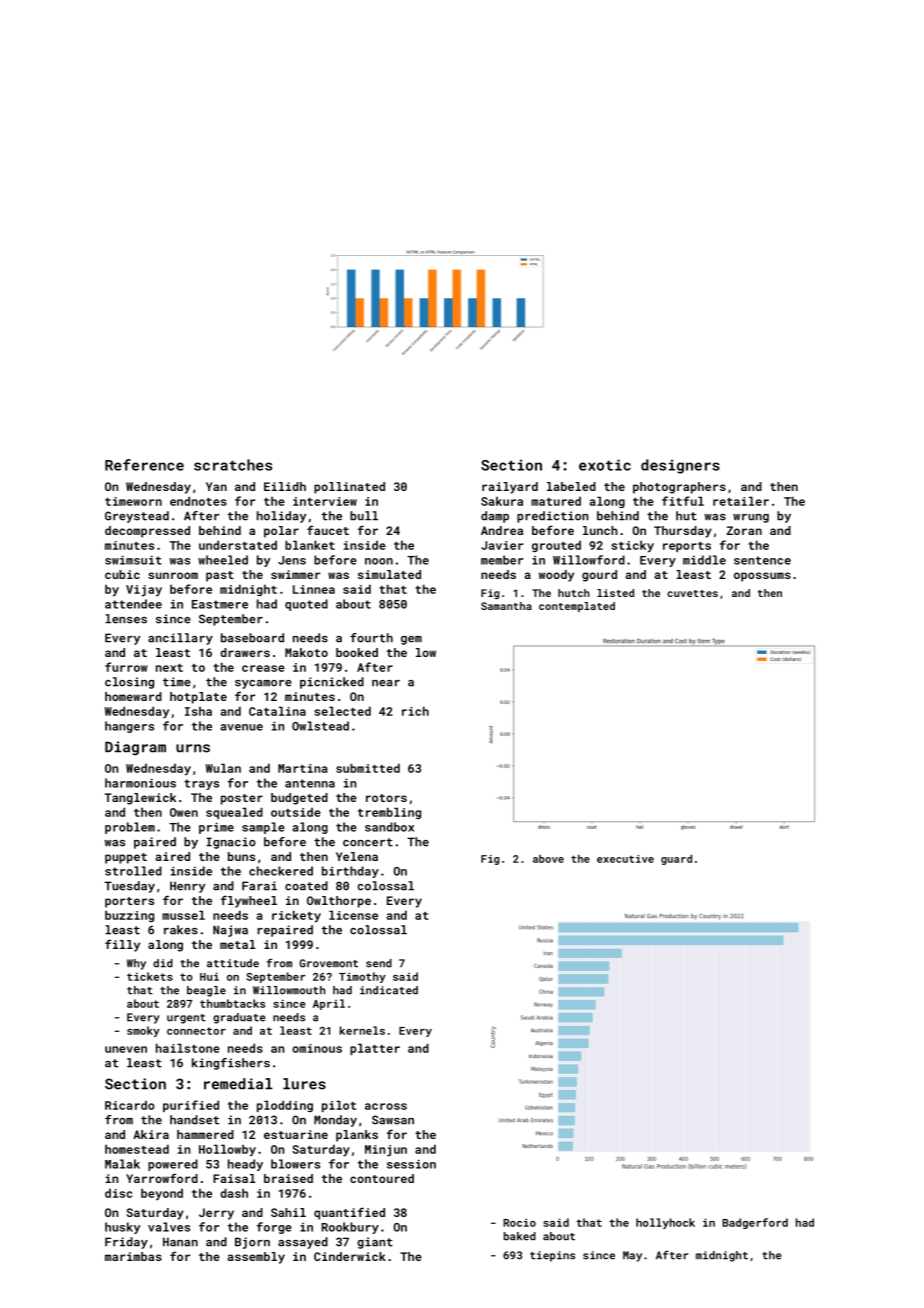 The height and width of the screenshot is (1308, 924). What do you see at coordinates (415, 711) in the screenshot?
I see `rich` at bounding box center [415, 711].
